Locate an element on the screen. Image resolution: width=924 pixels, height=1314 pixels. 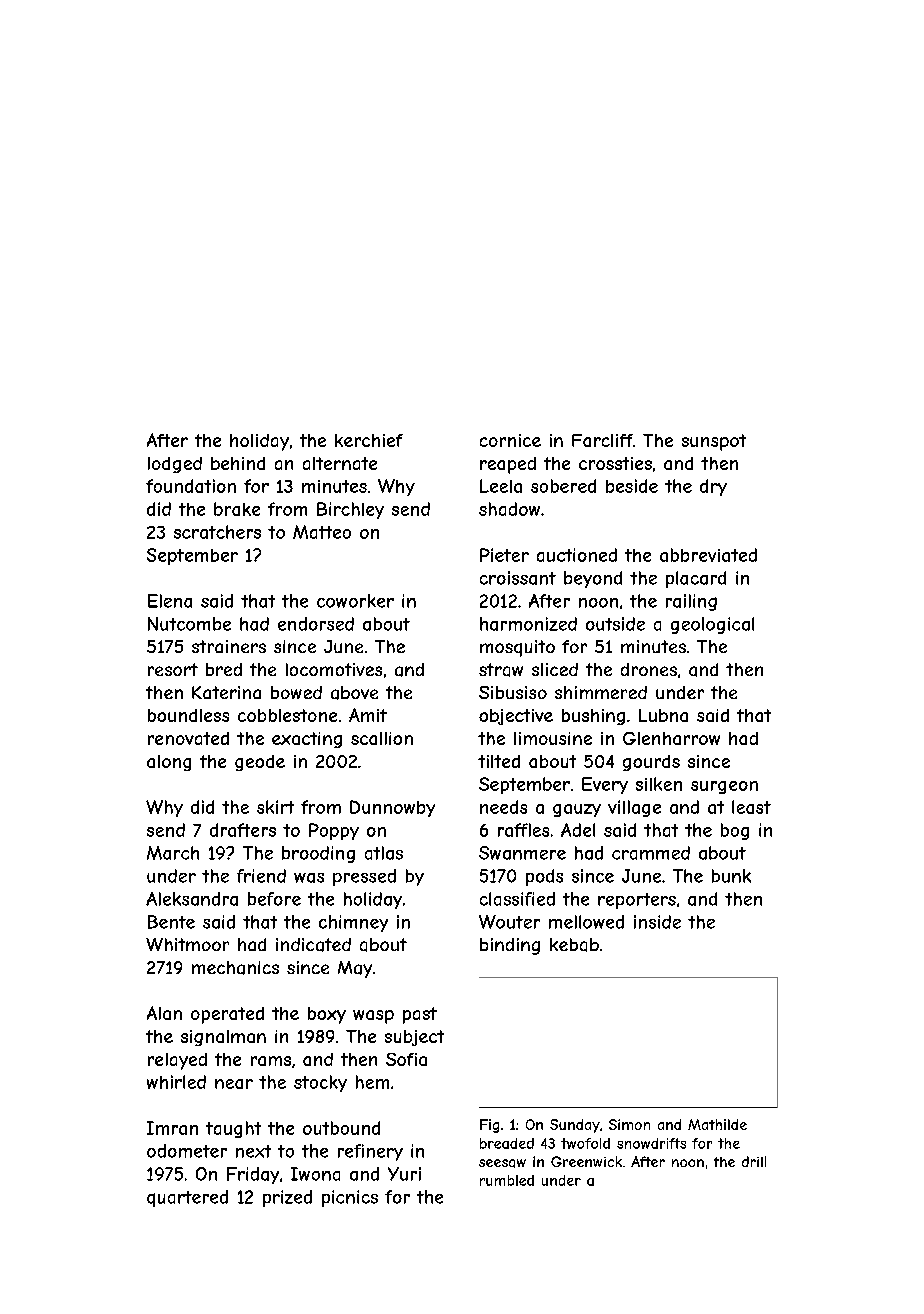
bunk is located at coordinates (731, 876).
